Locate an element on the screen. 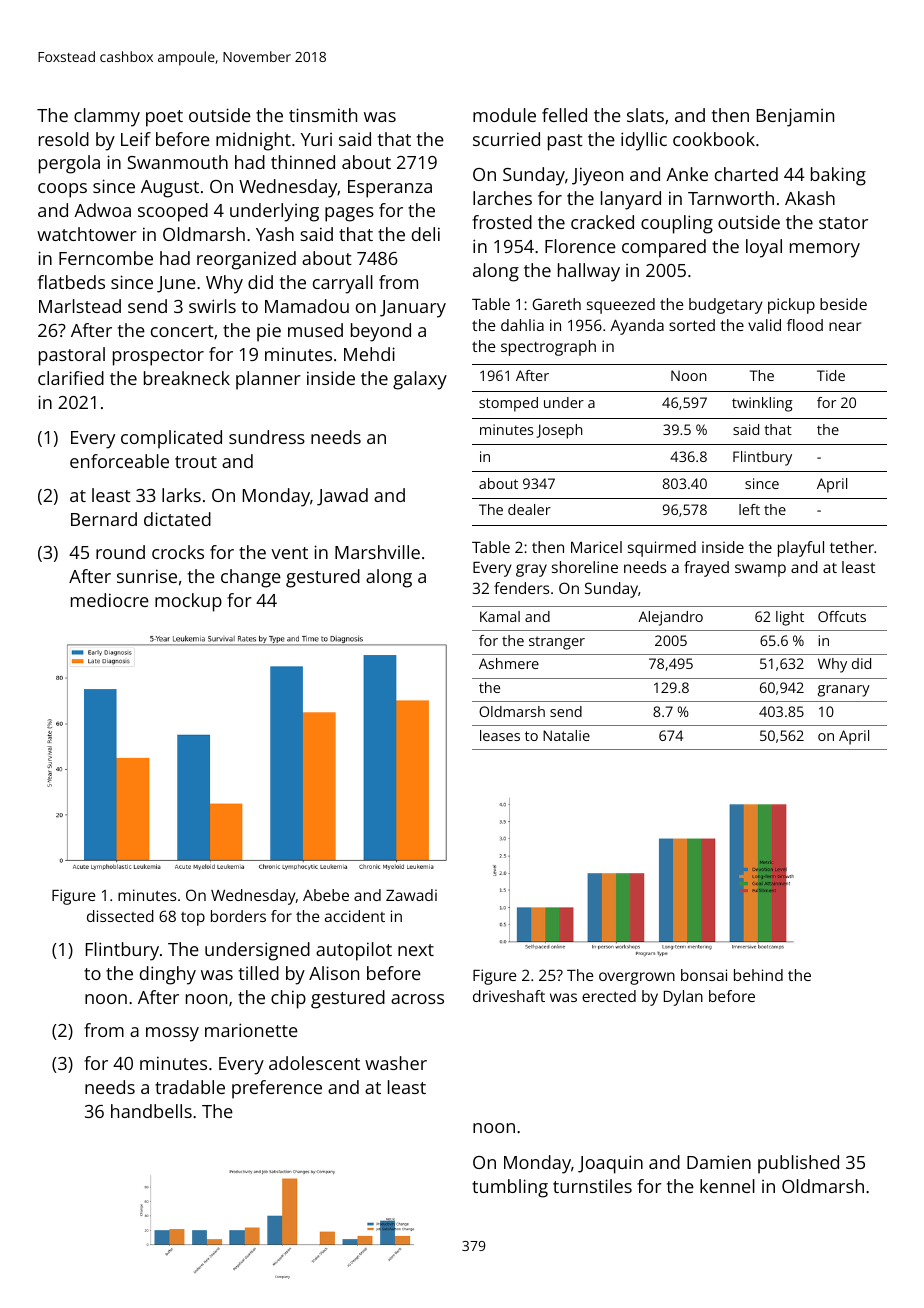 The width and height of the screenshot is (924, 1308). published is located at coordinates (798, 1164).
